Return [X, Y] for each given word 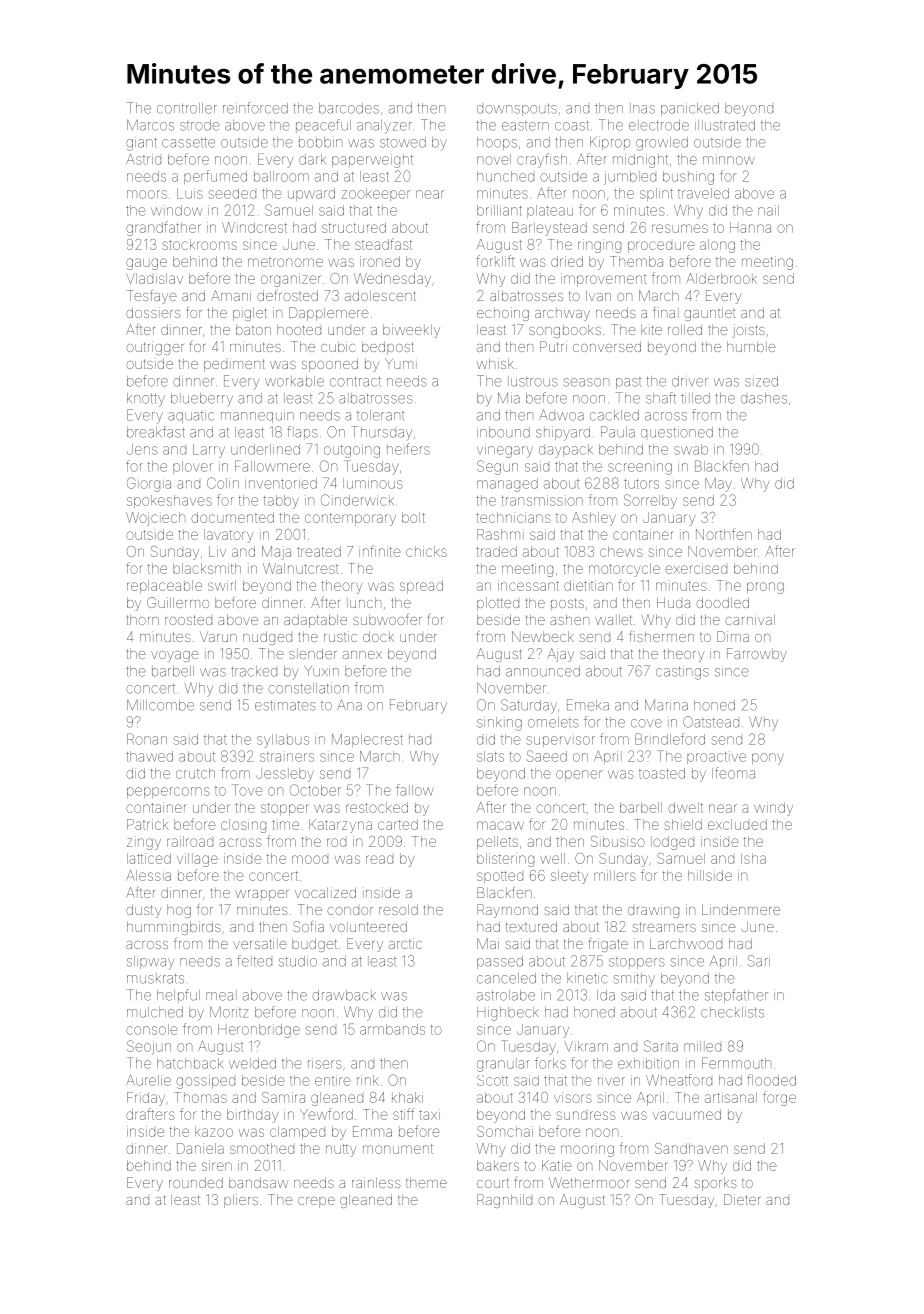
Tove [247, 790]
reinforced [255, 108]
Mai [488, 943]
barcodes [349, 108]
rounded [196, 1182]
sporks [715, 1184]
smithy [634, 980]
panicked [690, 109]
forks [550, 1063]
